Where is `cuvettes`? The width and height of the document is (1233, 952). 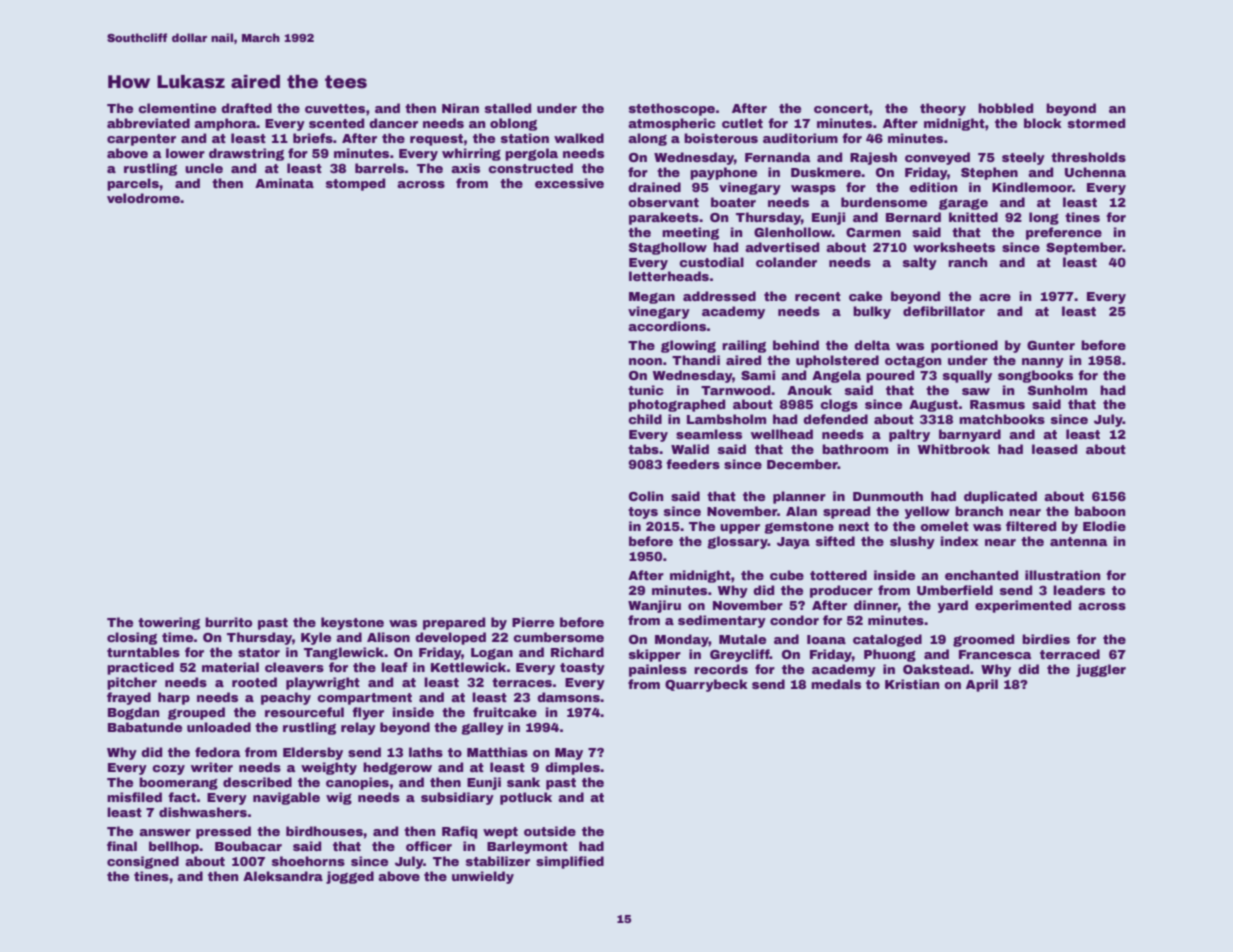
cuvettes is located at coordinates (335, 108).
